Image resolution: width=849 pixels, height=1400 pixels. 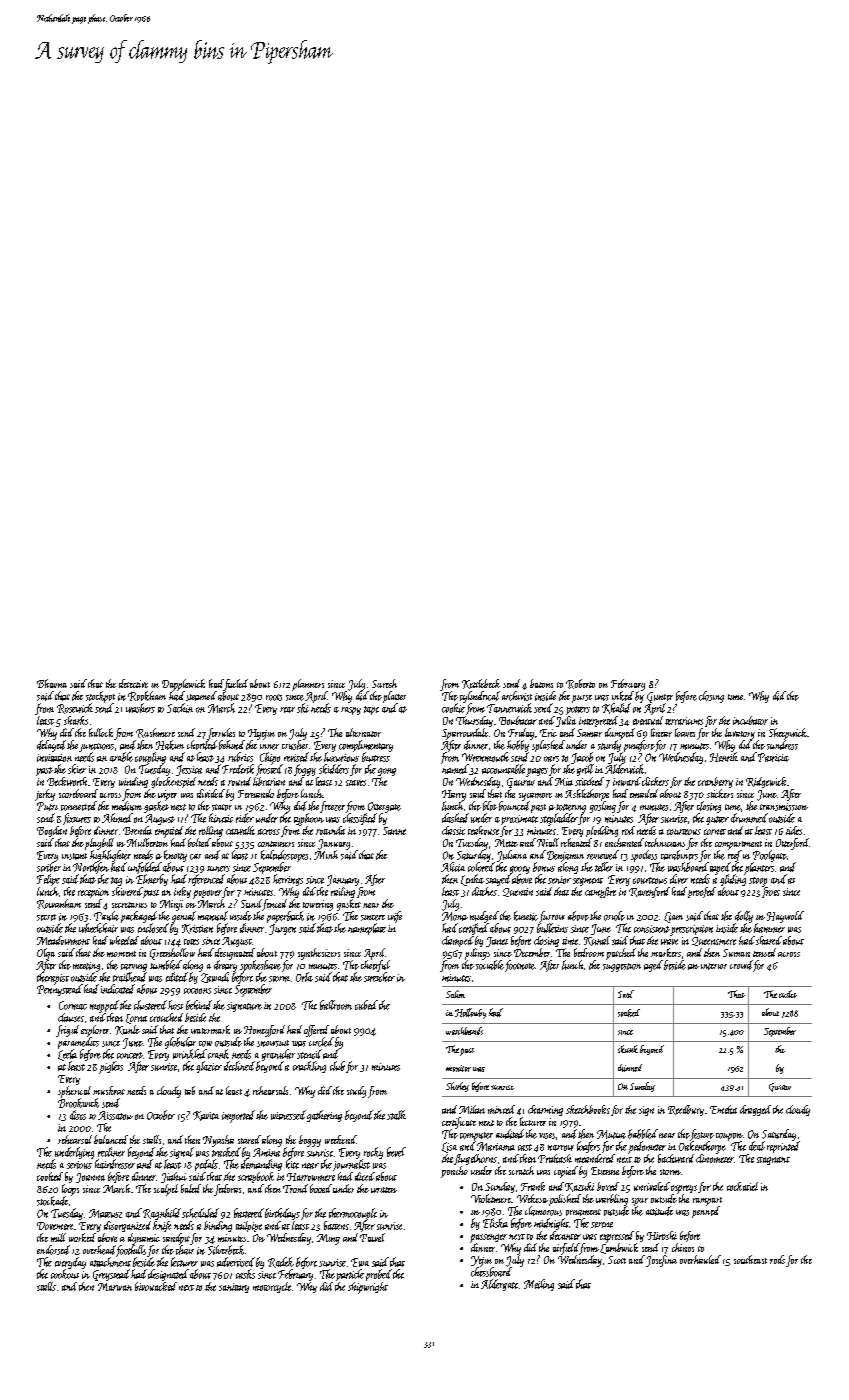 I want to click on Emeka, so click(x=723, y=1109).
